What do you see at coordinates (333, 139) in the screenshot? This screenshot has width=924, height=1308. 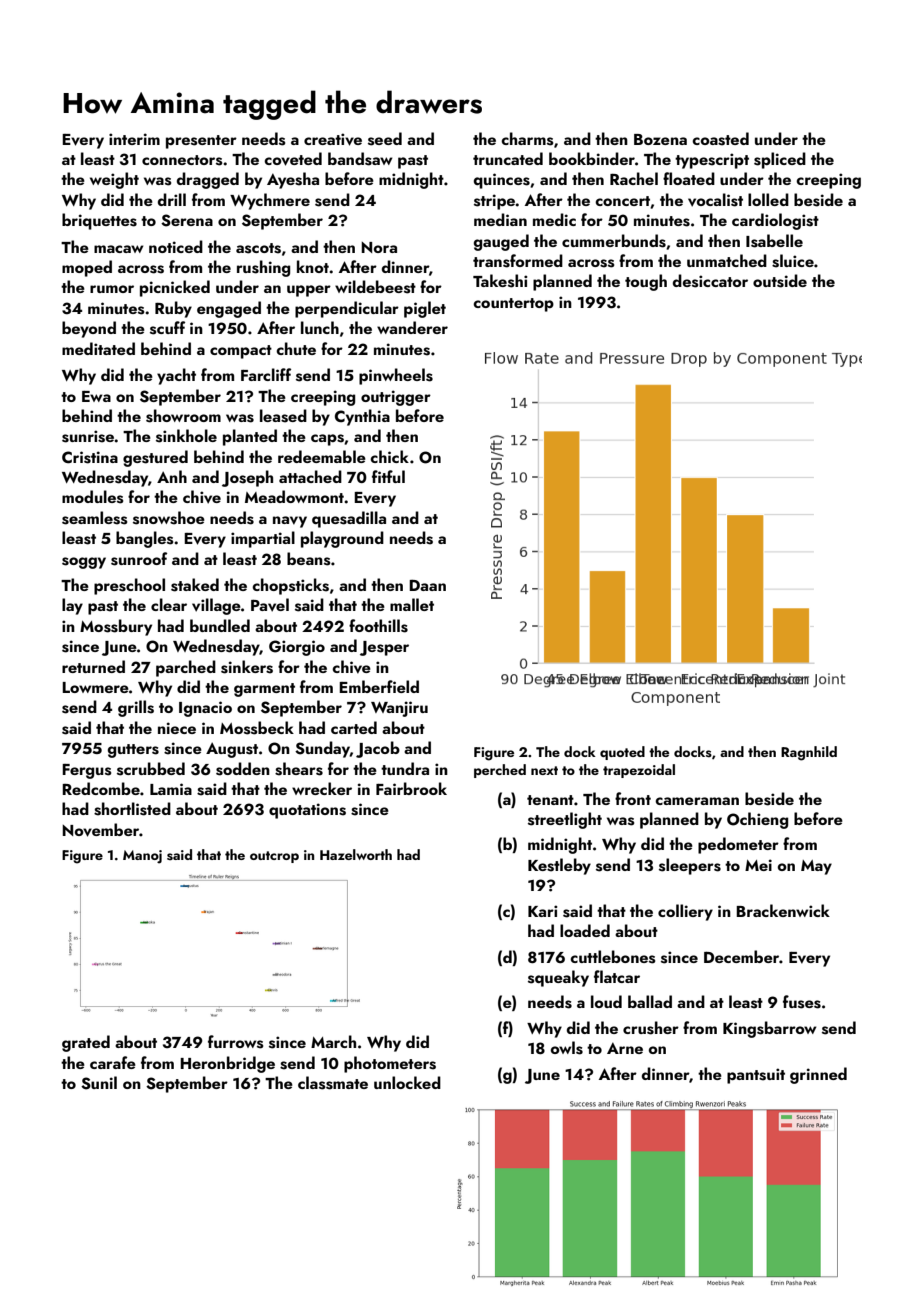 I see `creative` at bounding box center [333, 139].
